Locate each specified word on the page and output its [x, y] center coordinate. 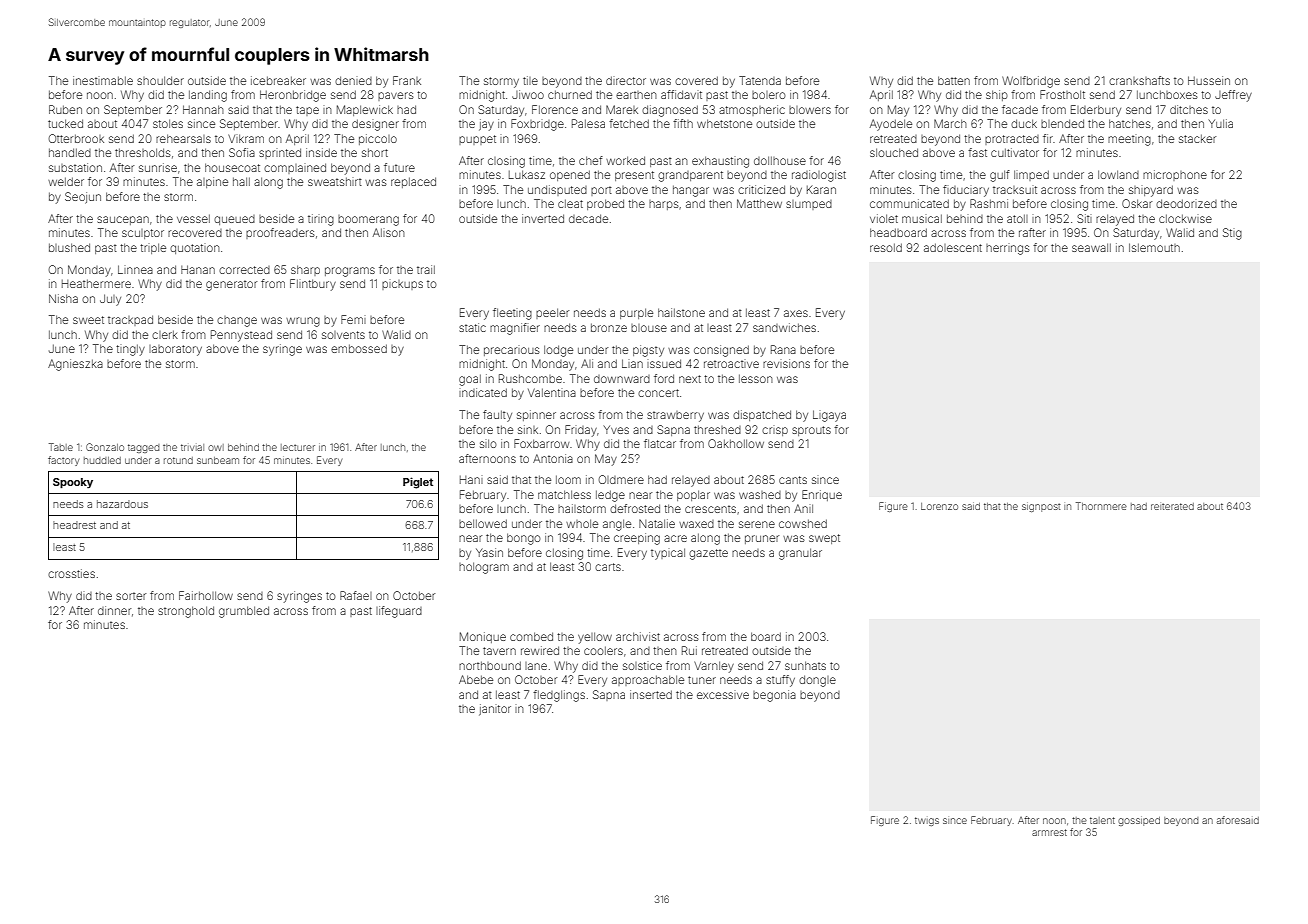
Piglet [418, 483]
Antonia [553, 458]
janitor [495, 710]
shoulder [160, 80]
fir [1048, 138]
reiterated [1172, 506]
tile [530, 80]
